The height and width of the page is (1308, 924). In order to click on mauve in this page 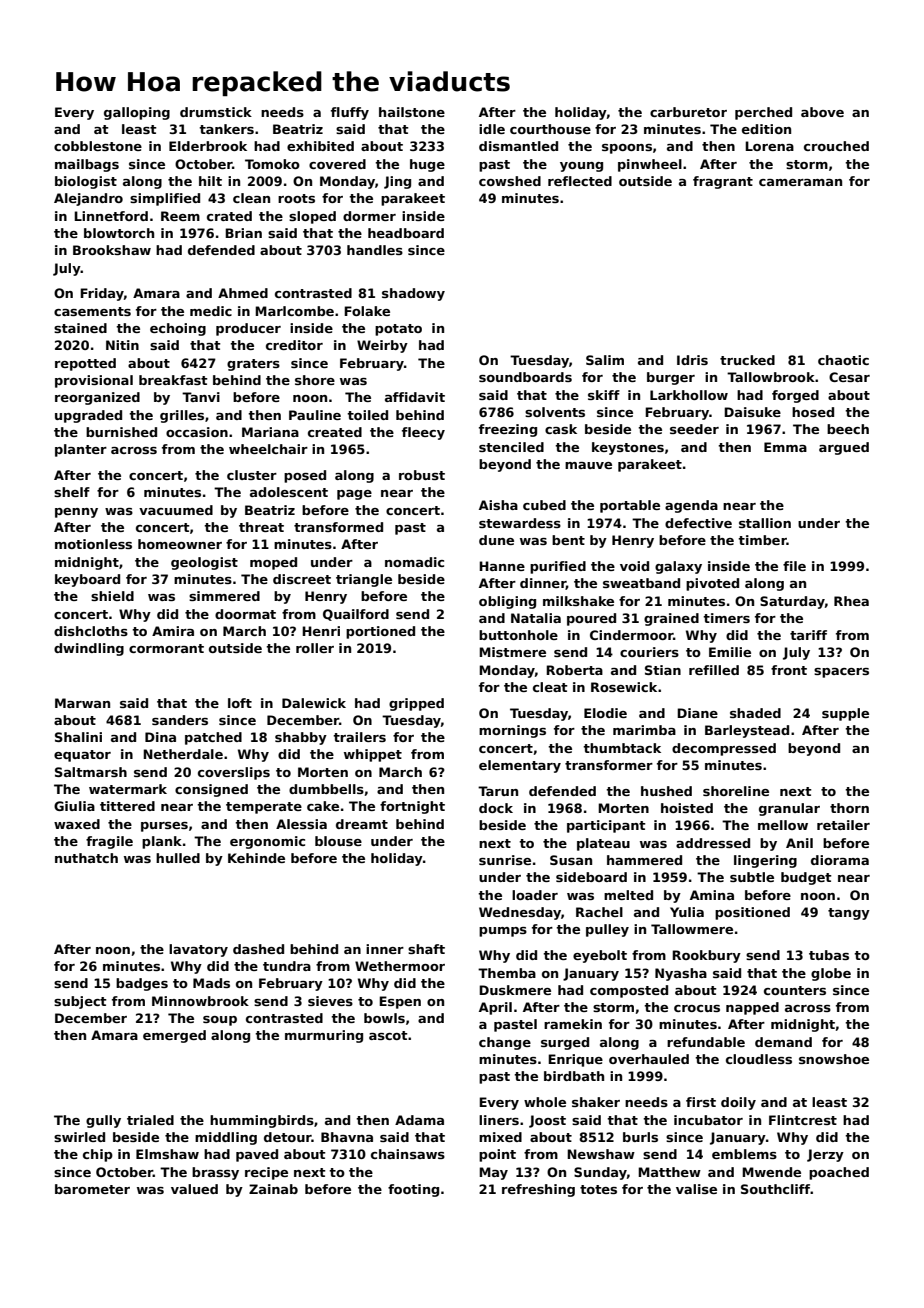, I will do `click(588, 465)`.
